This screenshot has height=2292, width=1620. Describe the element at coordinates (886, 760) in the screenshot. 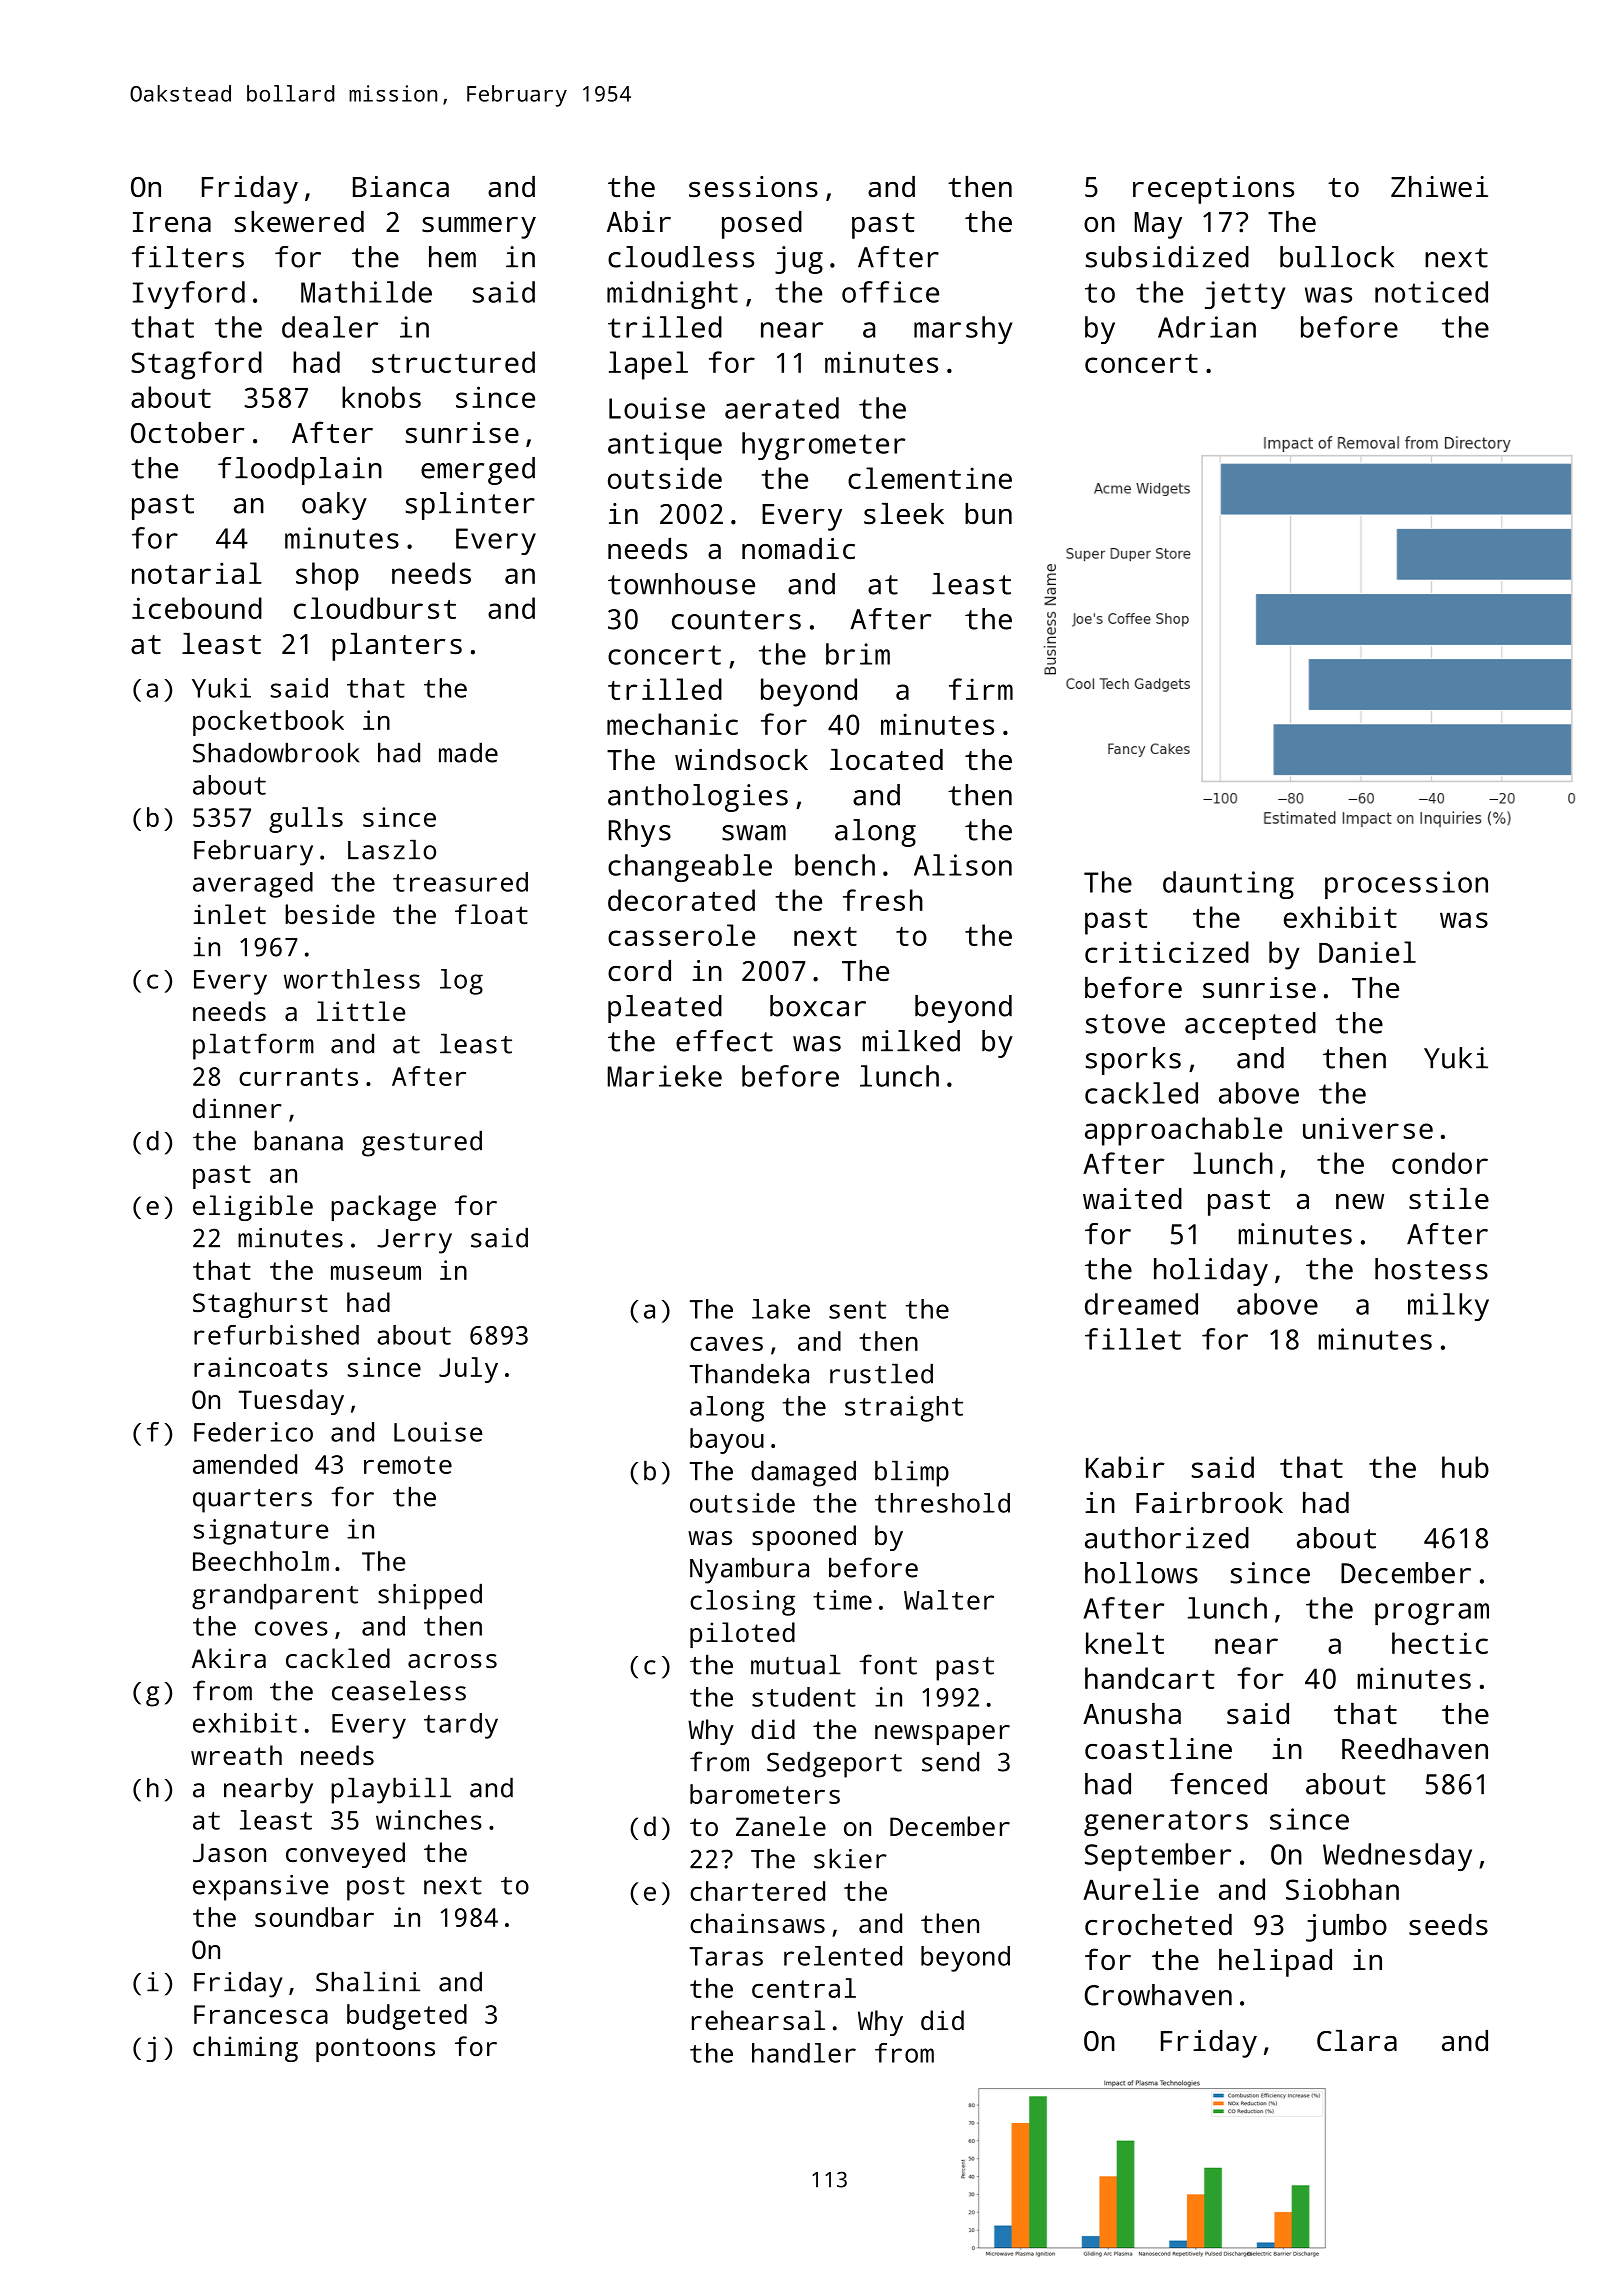

I see `located` at that location.
